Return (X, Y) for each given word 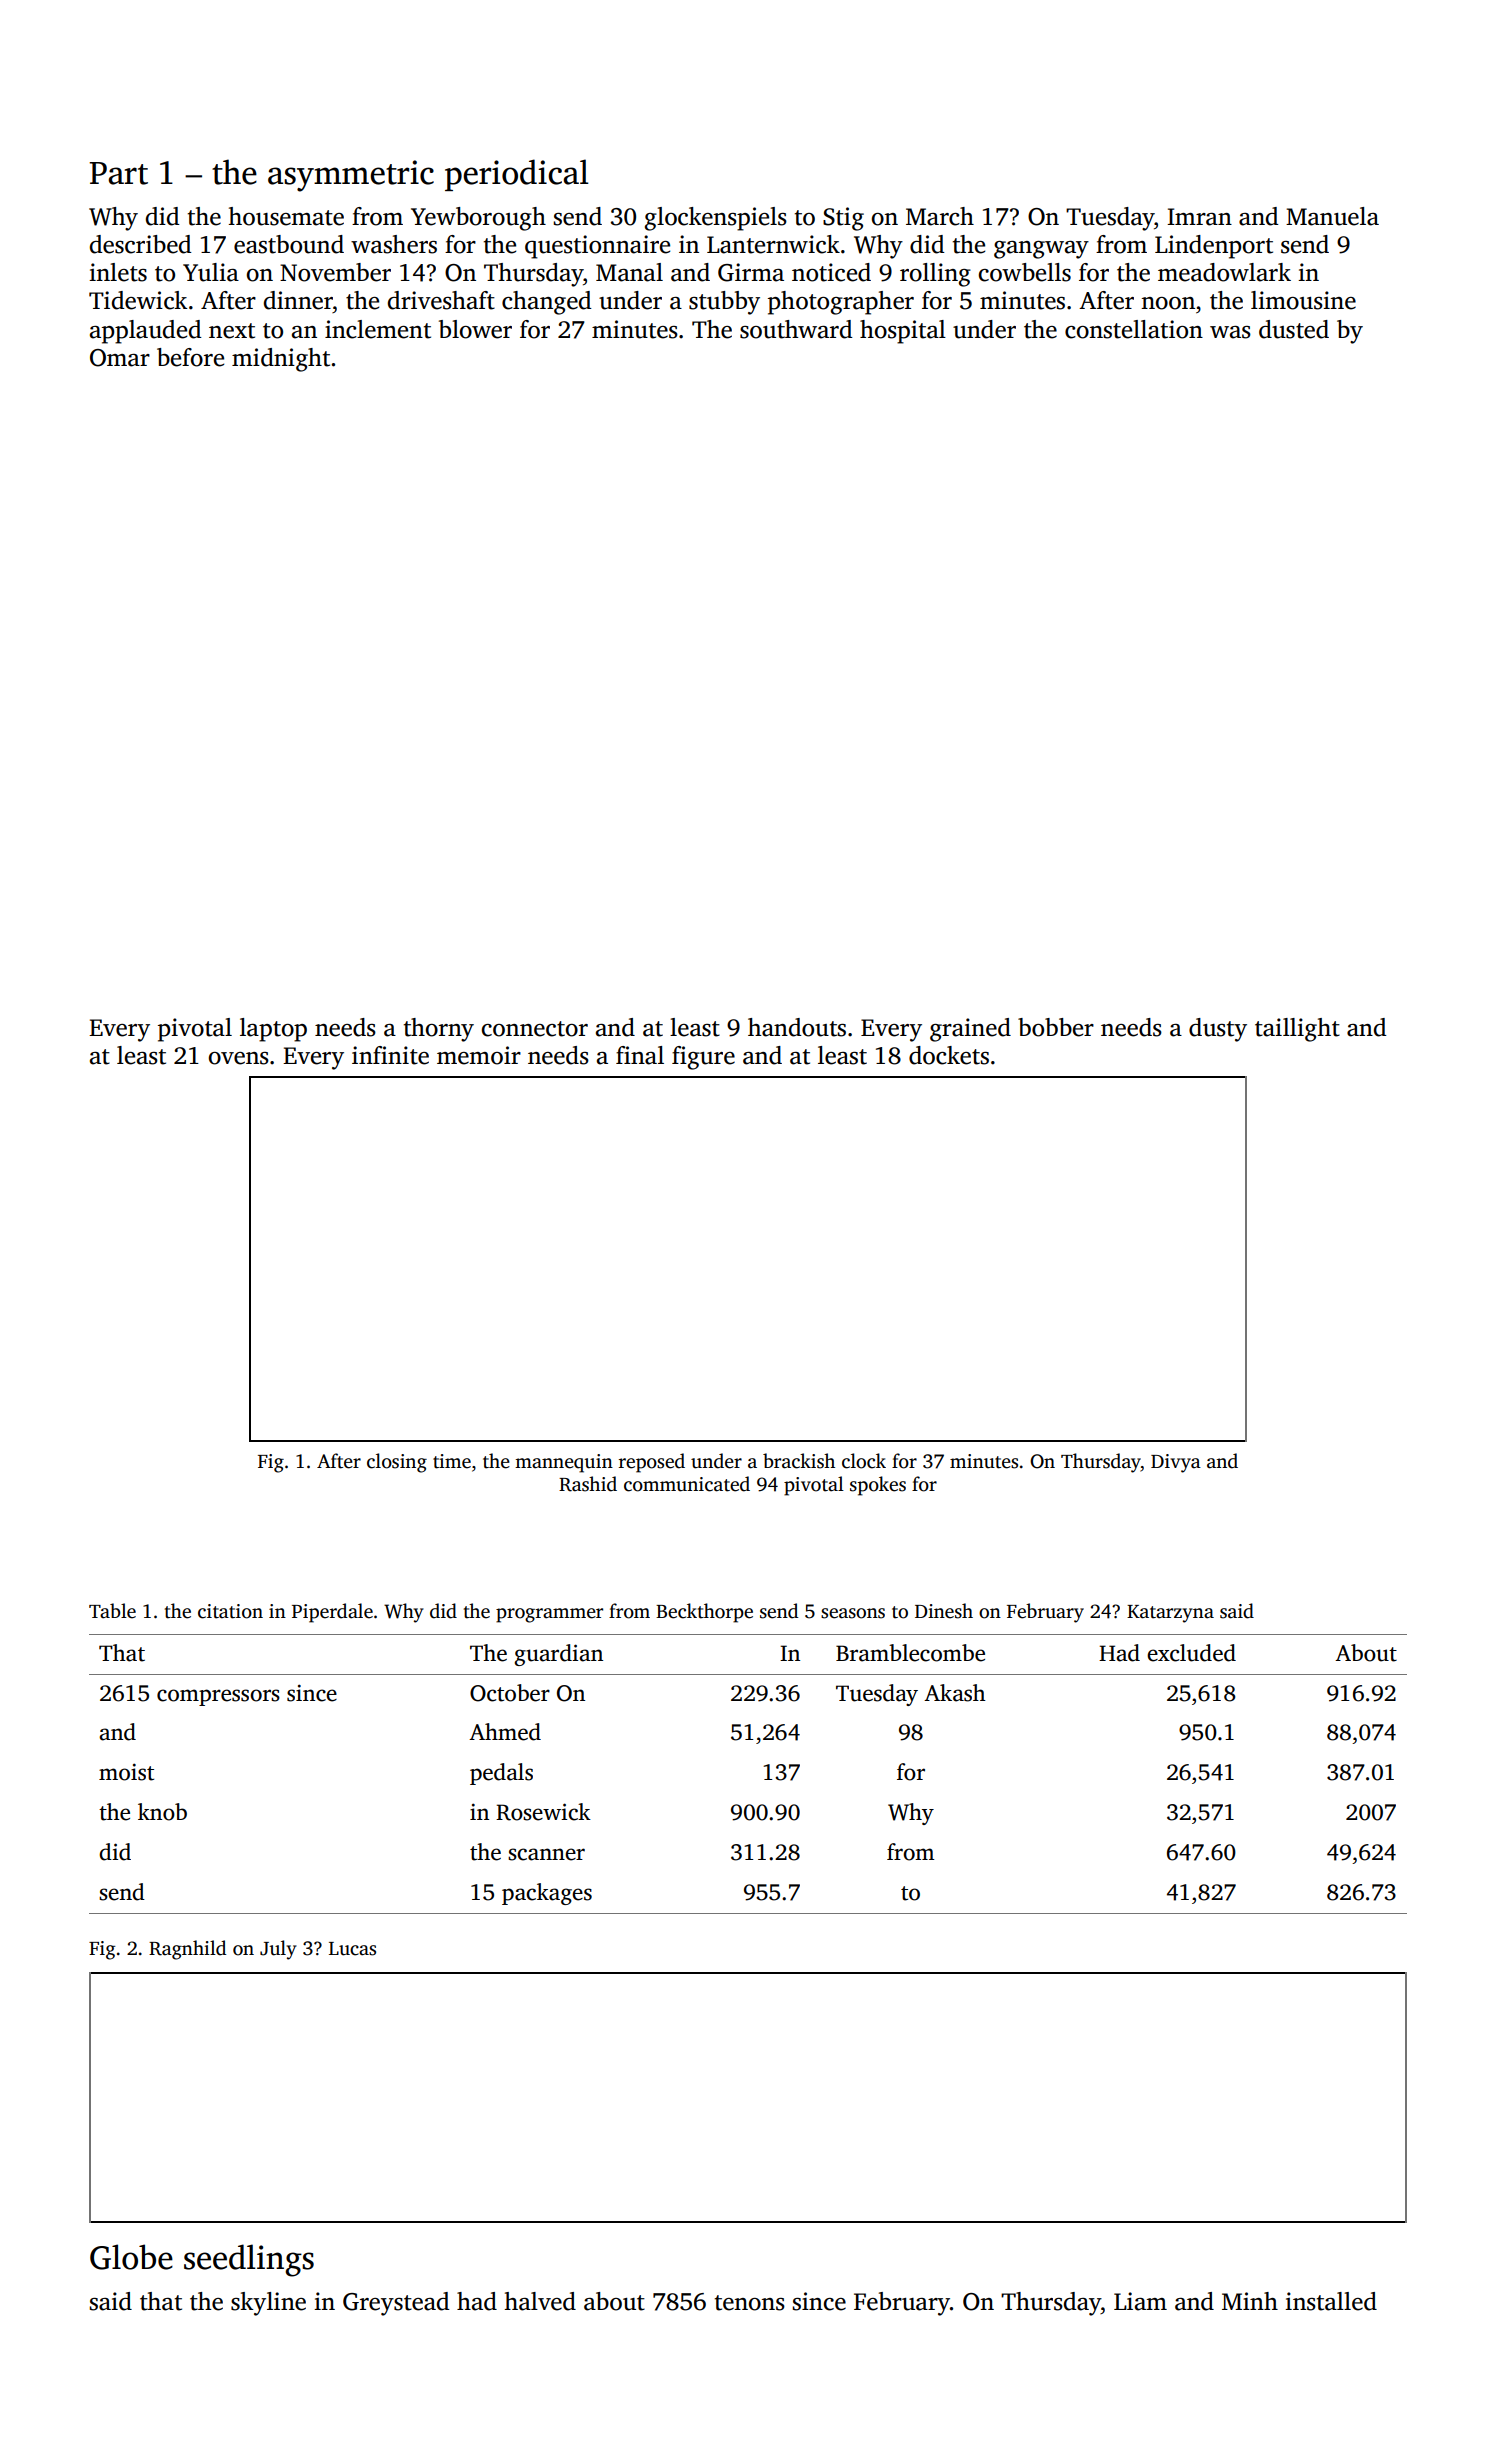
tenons (750, 2303)
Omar (120, 358)
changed (546, 303)
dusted (1294, 329)
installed (1331, 2301)
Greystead (396, 2304)
